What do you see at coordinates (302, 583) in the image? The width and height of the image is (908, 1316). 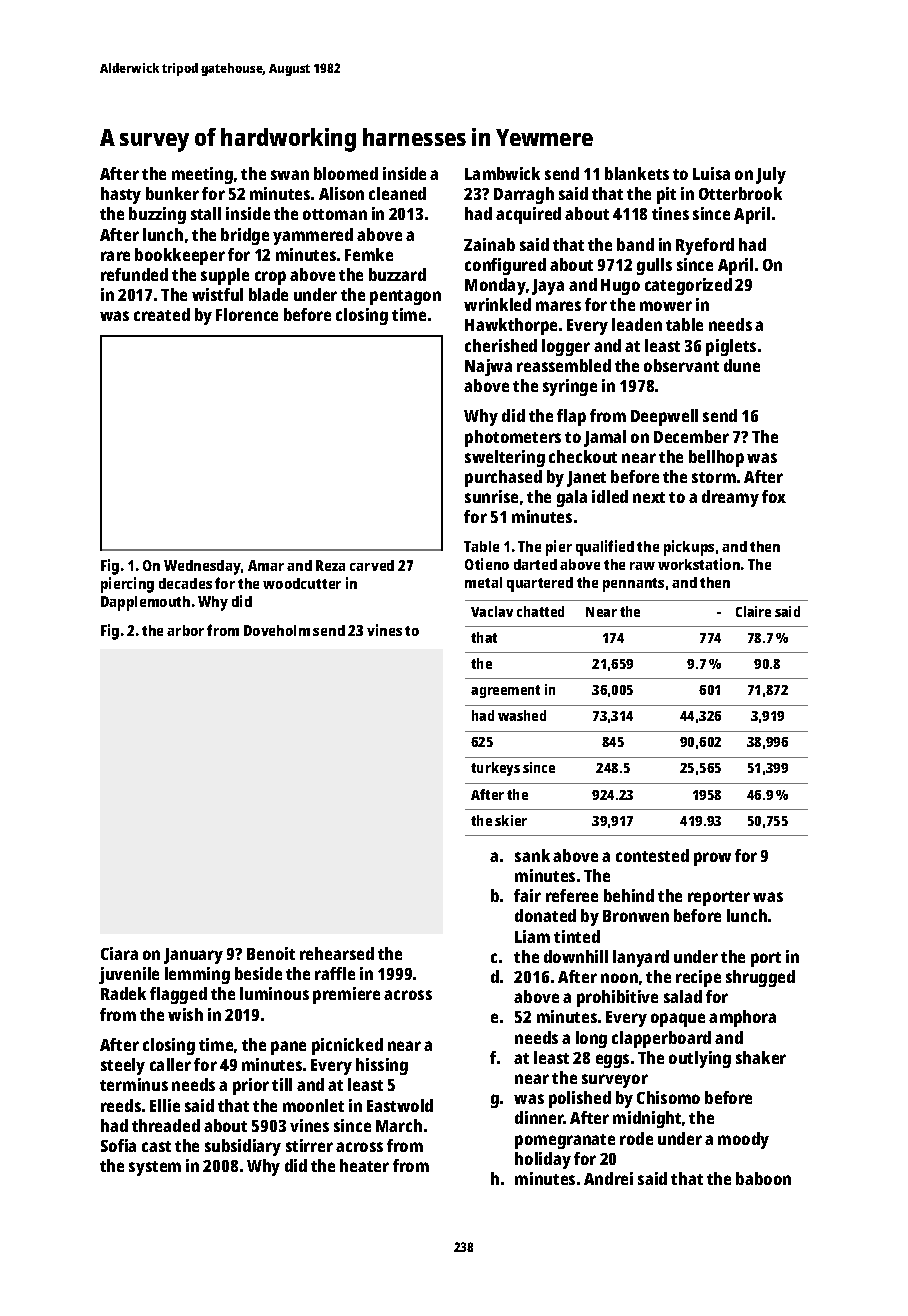 I see `woodcutter` at bounding box center [302, 583].
